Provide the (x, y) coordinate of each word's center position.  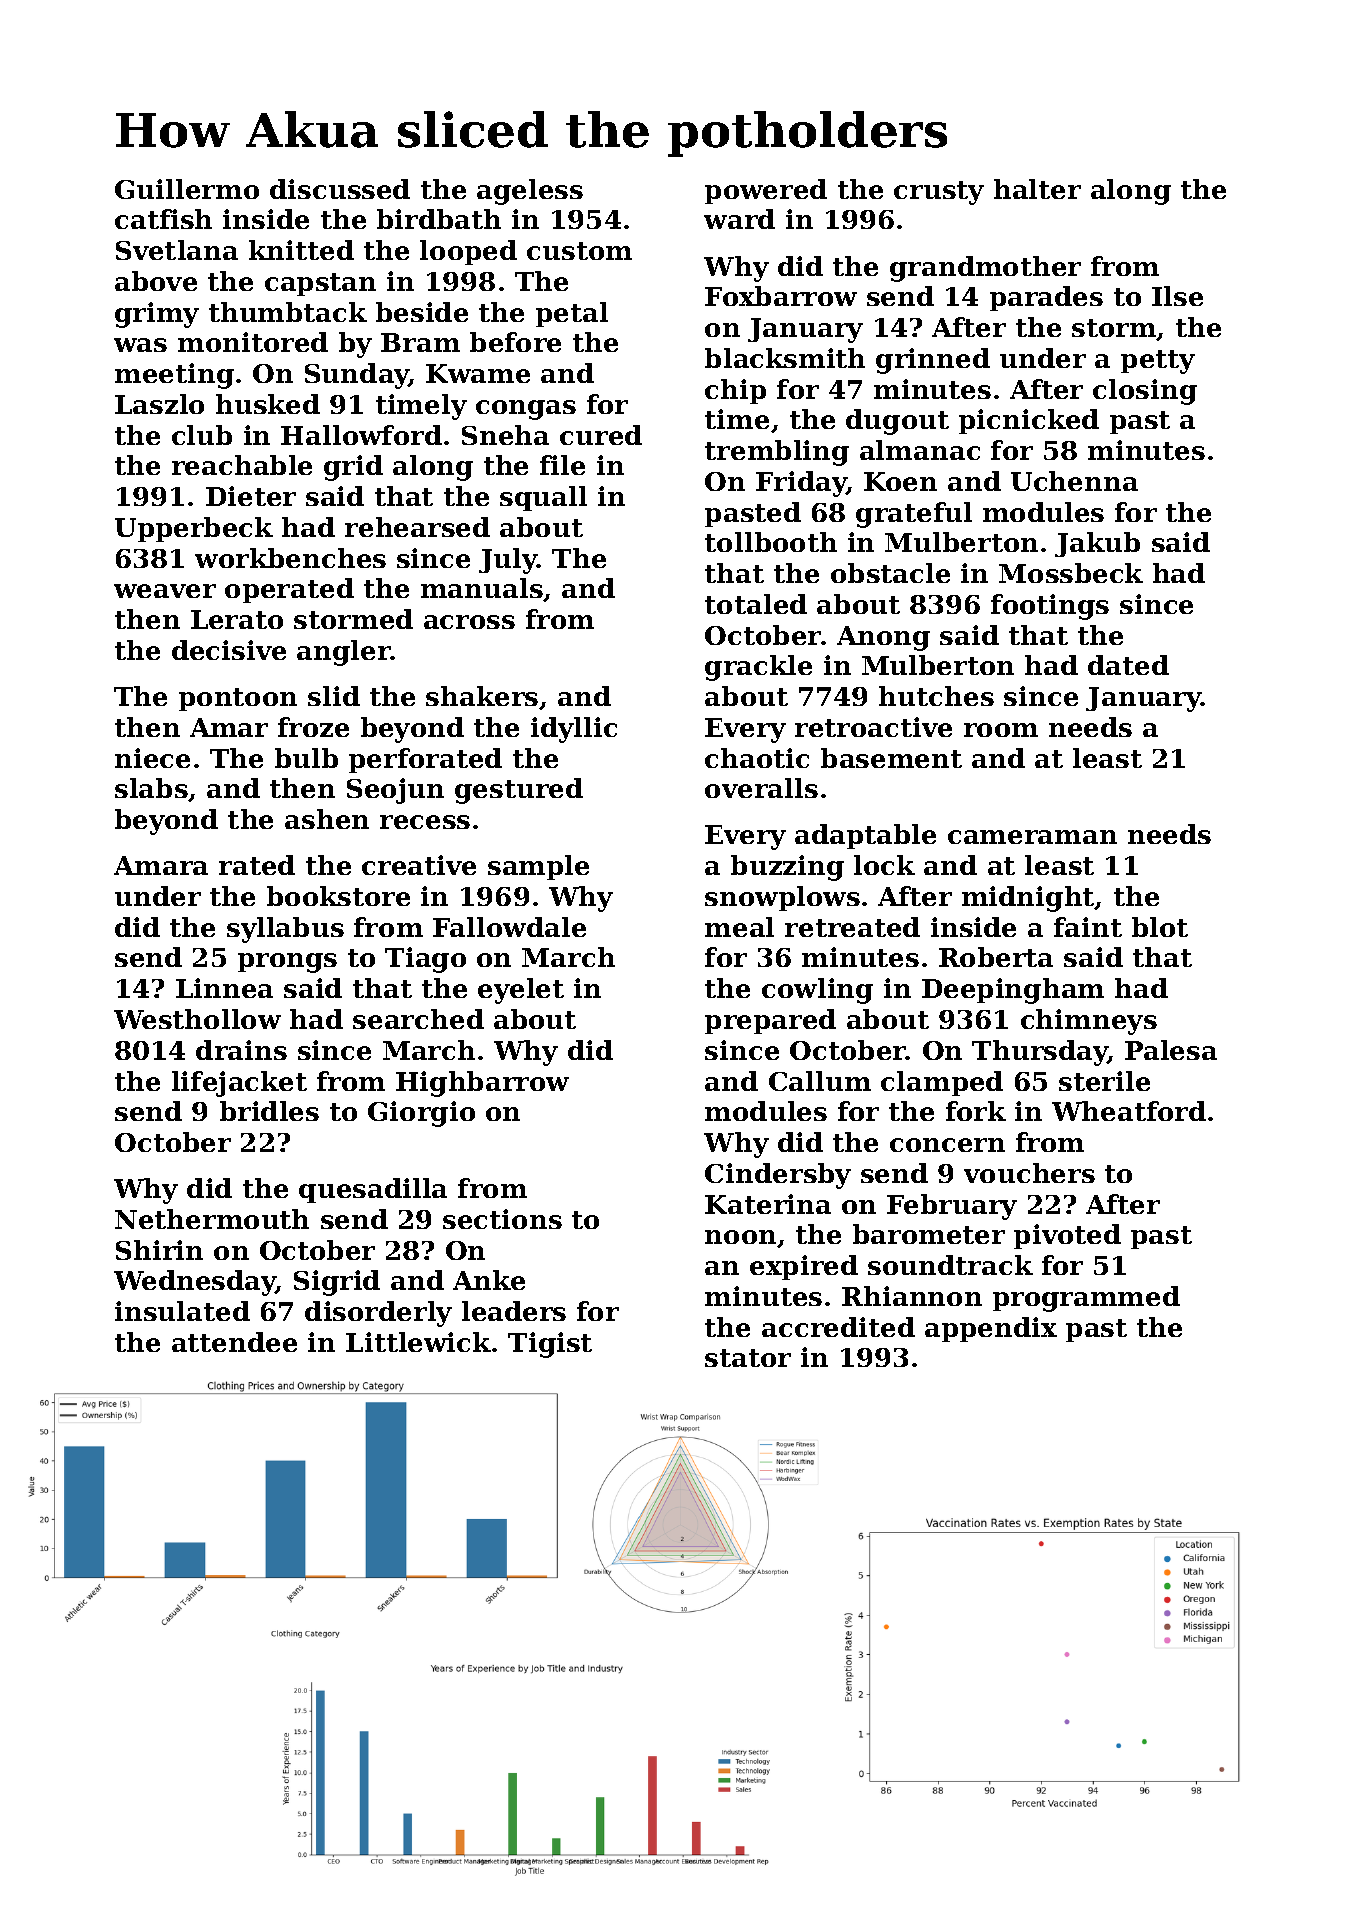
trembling (777, 453)
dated (1128, 665)
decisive (229, 650)
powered (766, 191)
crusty (939, 193)
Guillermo (187, 189)
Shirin (159, 1250)
